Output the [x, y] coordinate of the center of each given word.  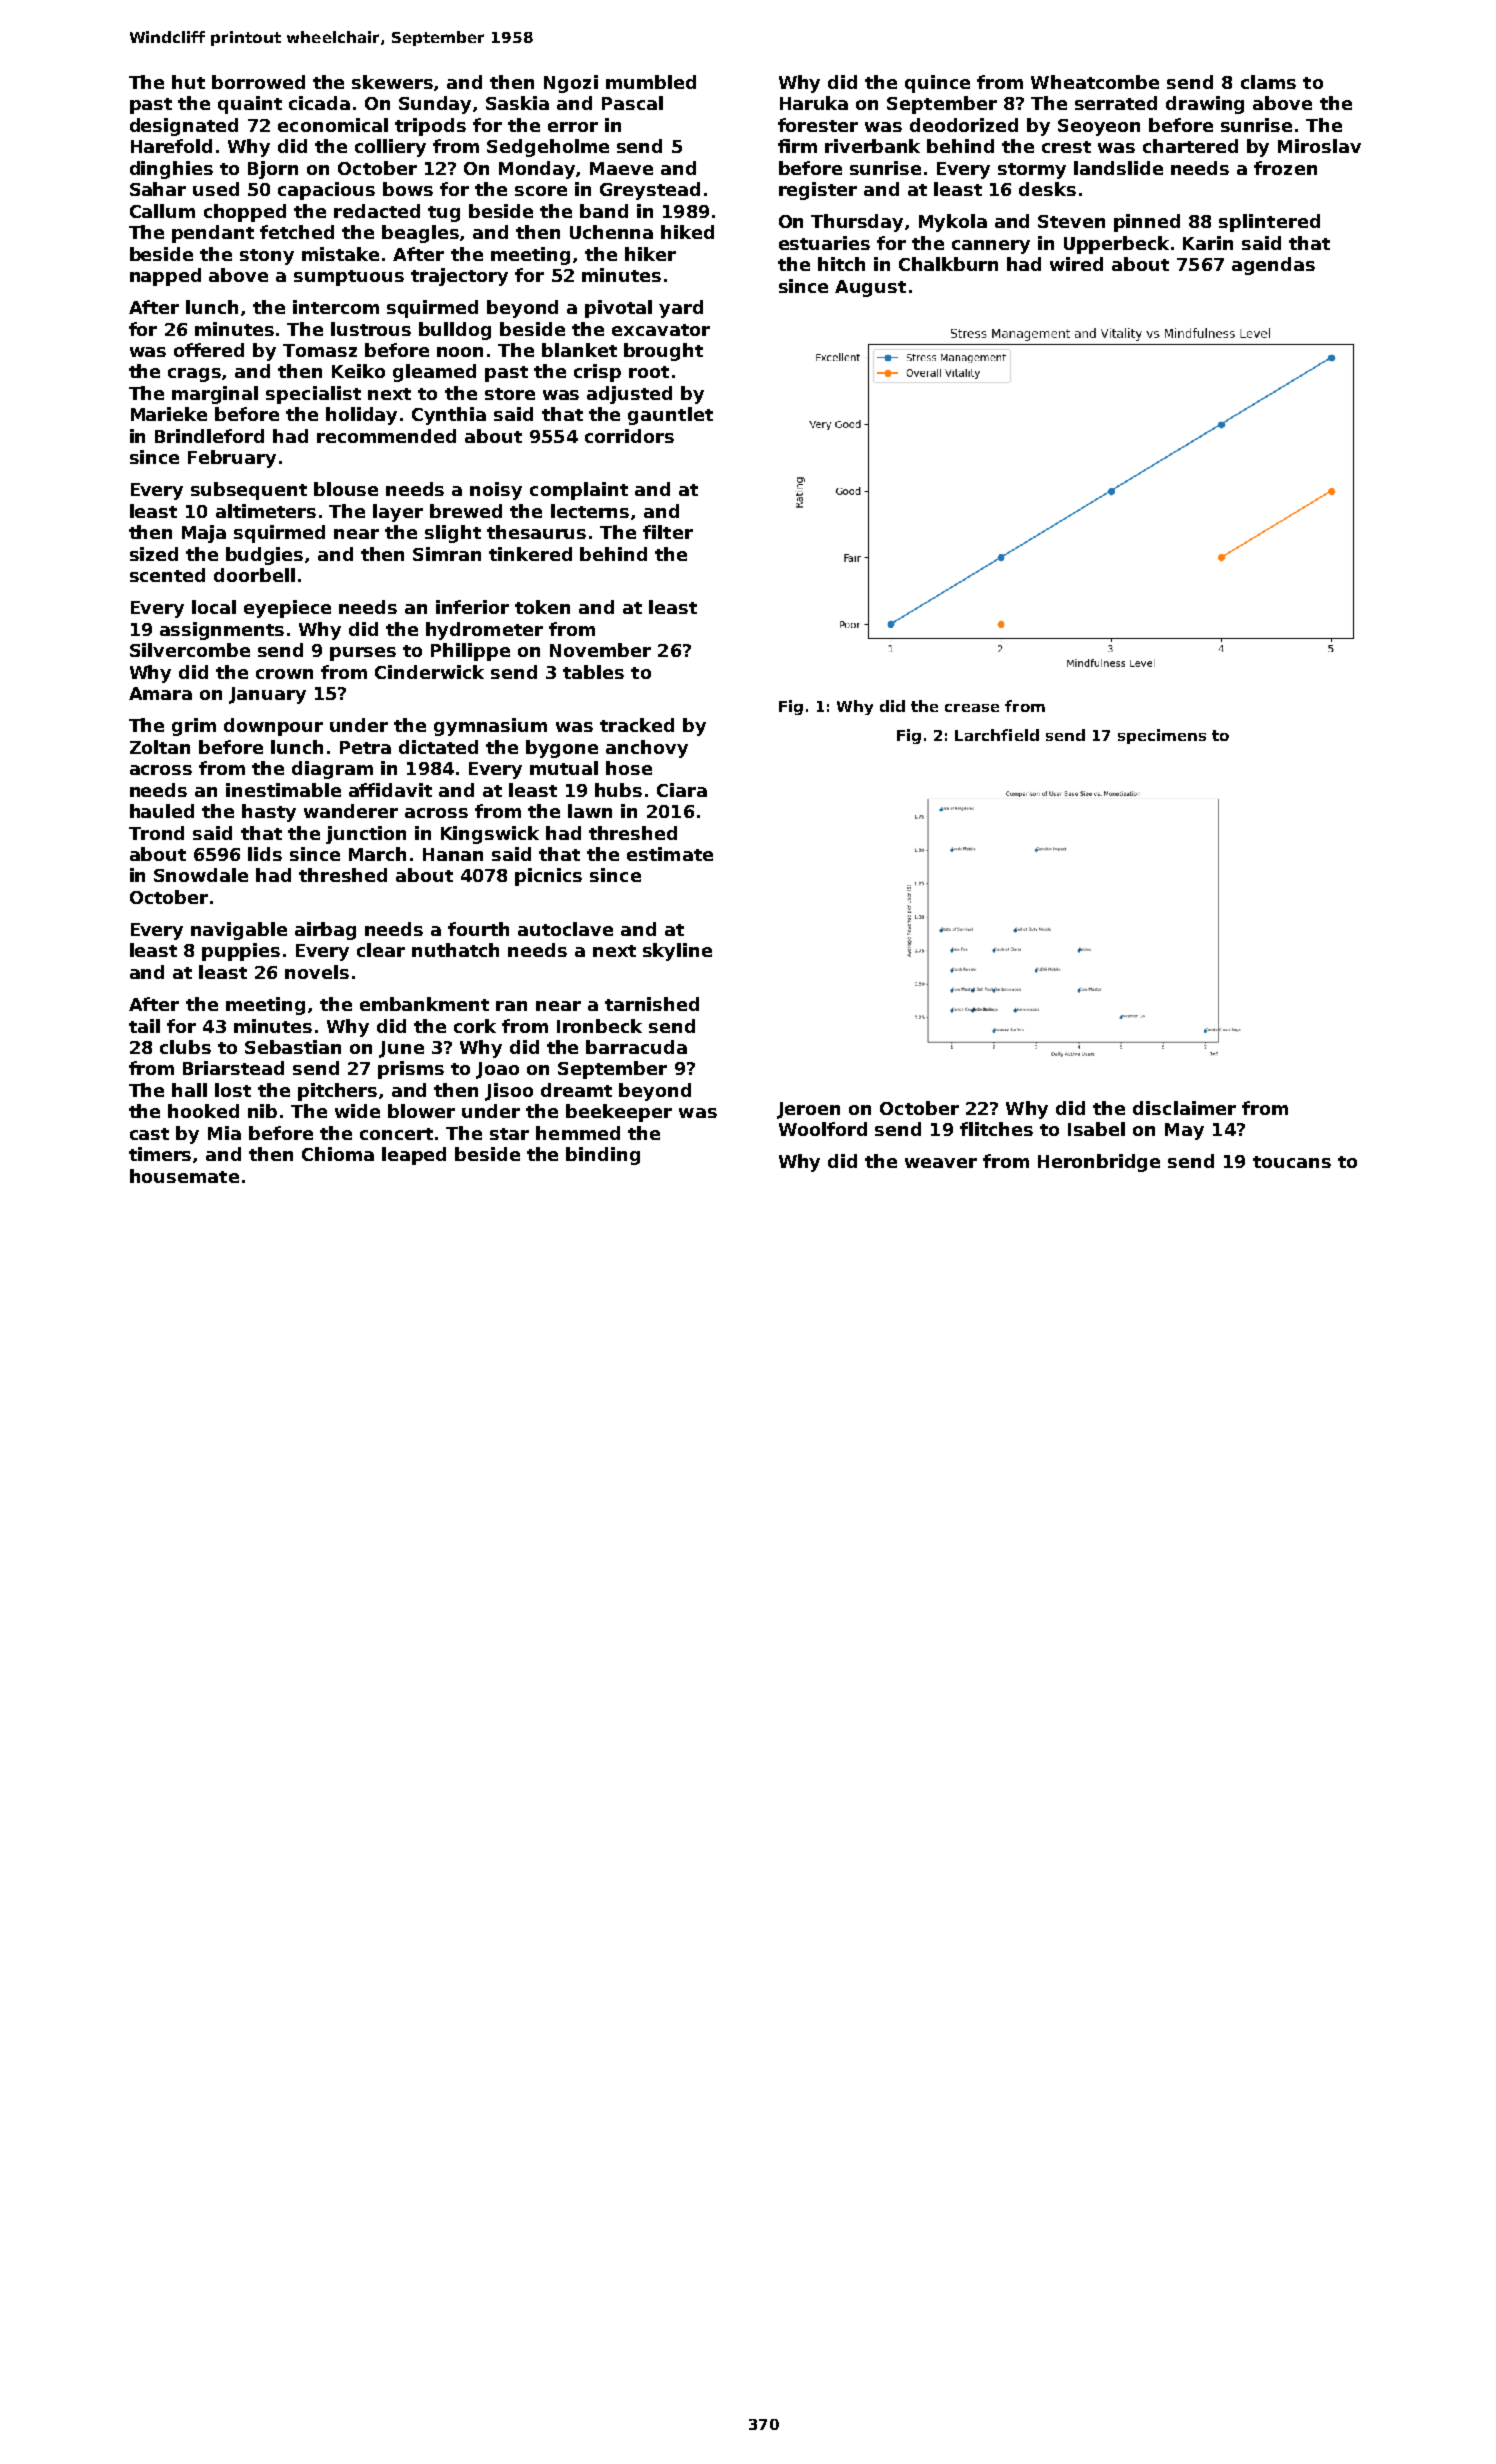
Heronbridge [1099, 1163]
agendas [1273, 266]
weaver [941, 1163]
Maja [204, 534]
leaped [414, 1156]
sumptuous [349, 278]
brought [663, 352]
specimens [1162, 736]
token [542, 607]
